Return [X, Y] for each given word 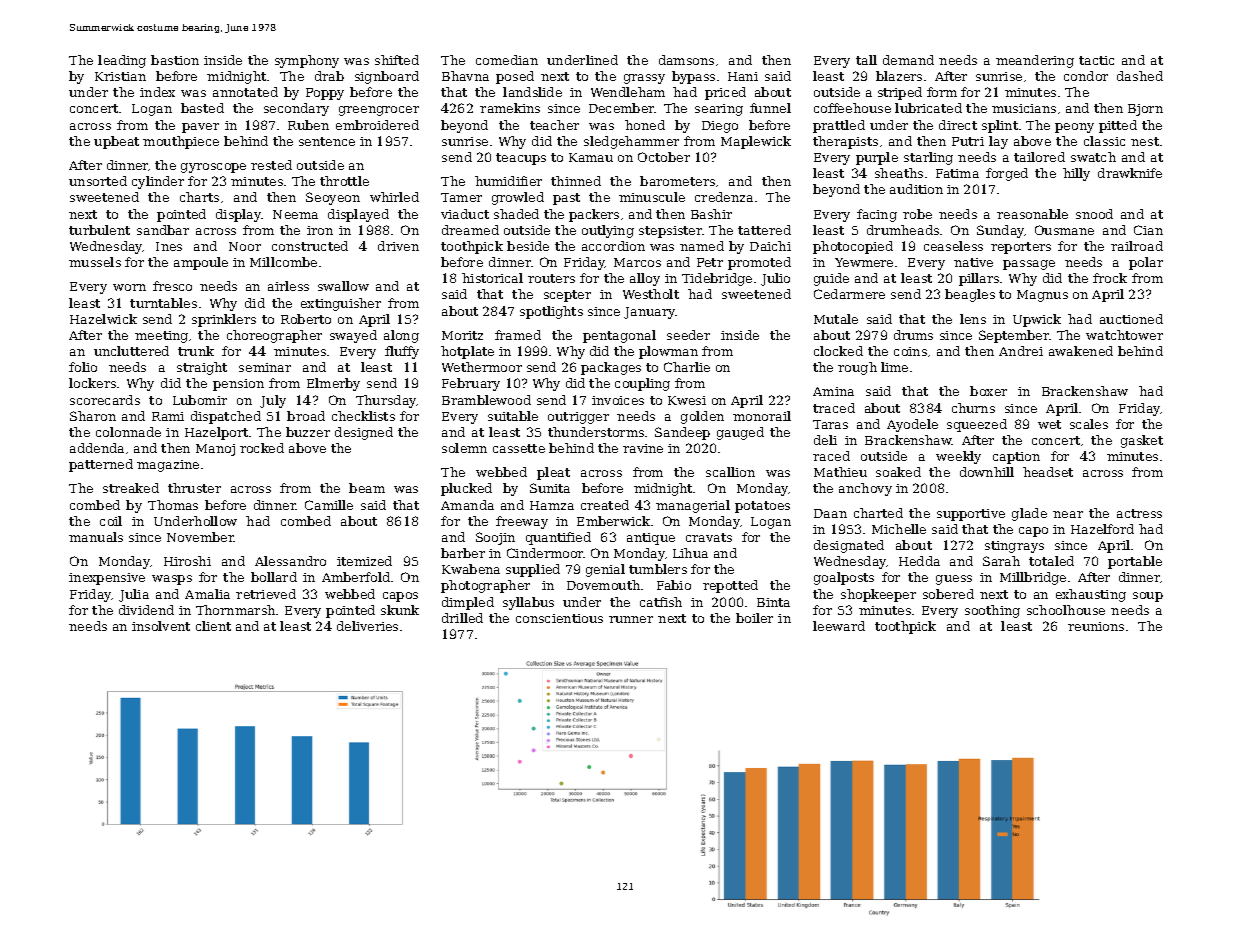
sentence [327, 141]
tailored [1039, 157]
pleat [553, 473]
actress [1139, 513]
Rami [168, 416]
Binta [773, 602]
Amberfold [356, 577]
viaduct [465, 214]
